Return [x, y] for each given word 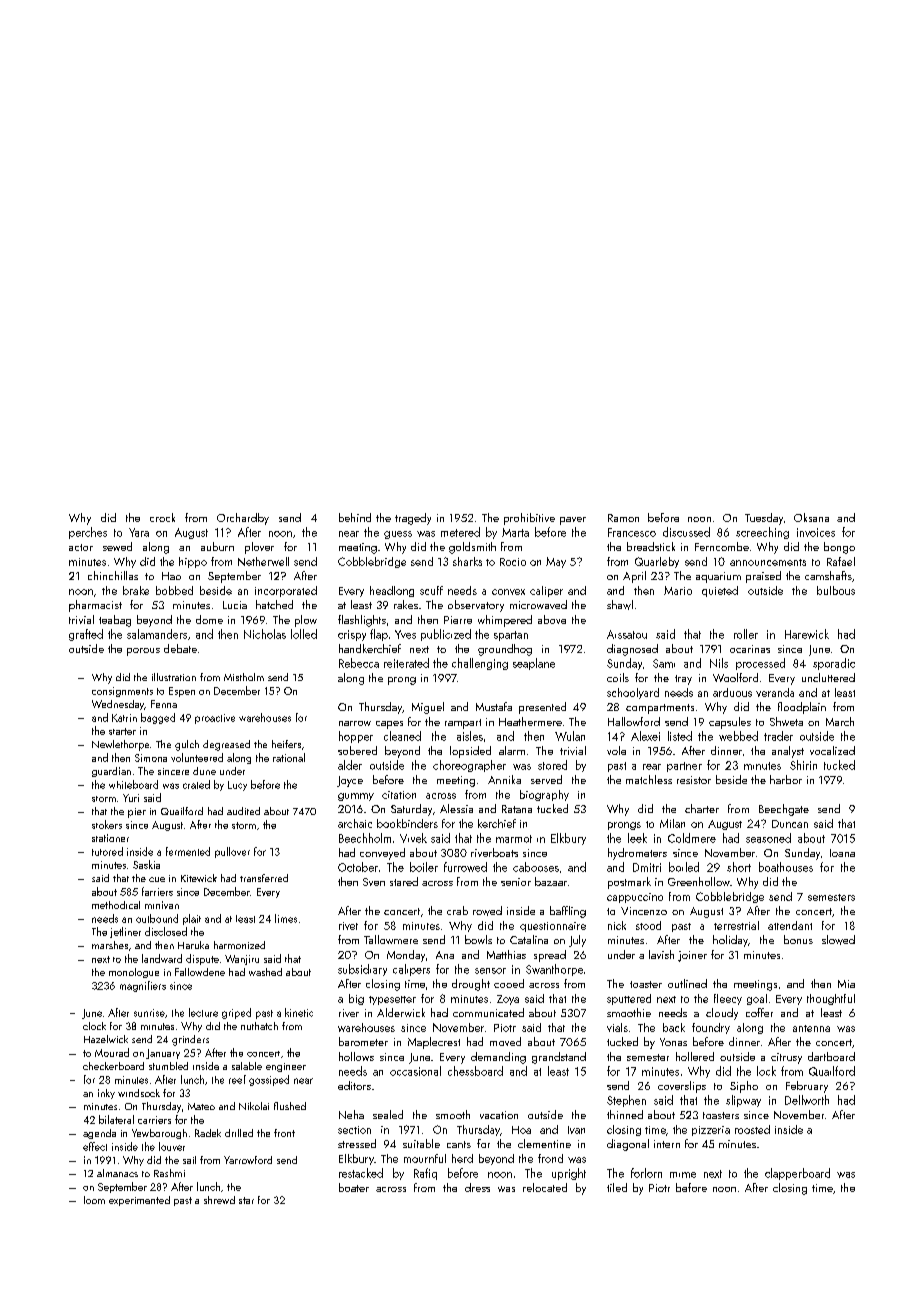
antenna [811, 1028]
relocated [545, 1187]
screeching [762, 533]
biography [544, 795]
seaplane [534, 664]
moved [505, 1041]
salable [247, 1066]
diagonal [628, 1145]
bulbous [836, 590]
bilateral [116, 1119]
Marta [515, 532]
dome [209, 619]
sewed [117, 546]
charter [702, 808]
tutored [107, 851]
